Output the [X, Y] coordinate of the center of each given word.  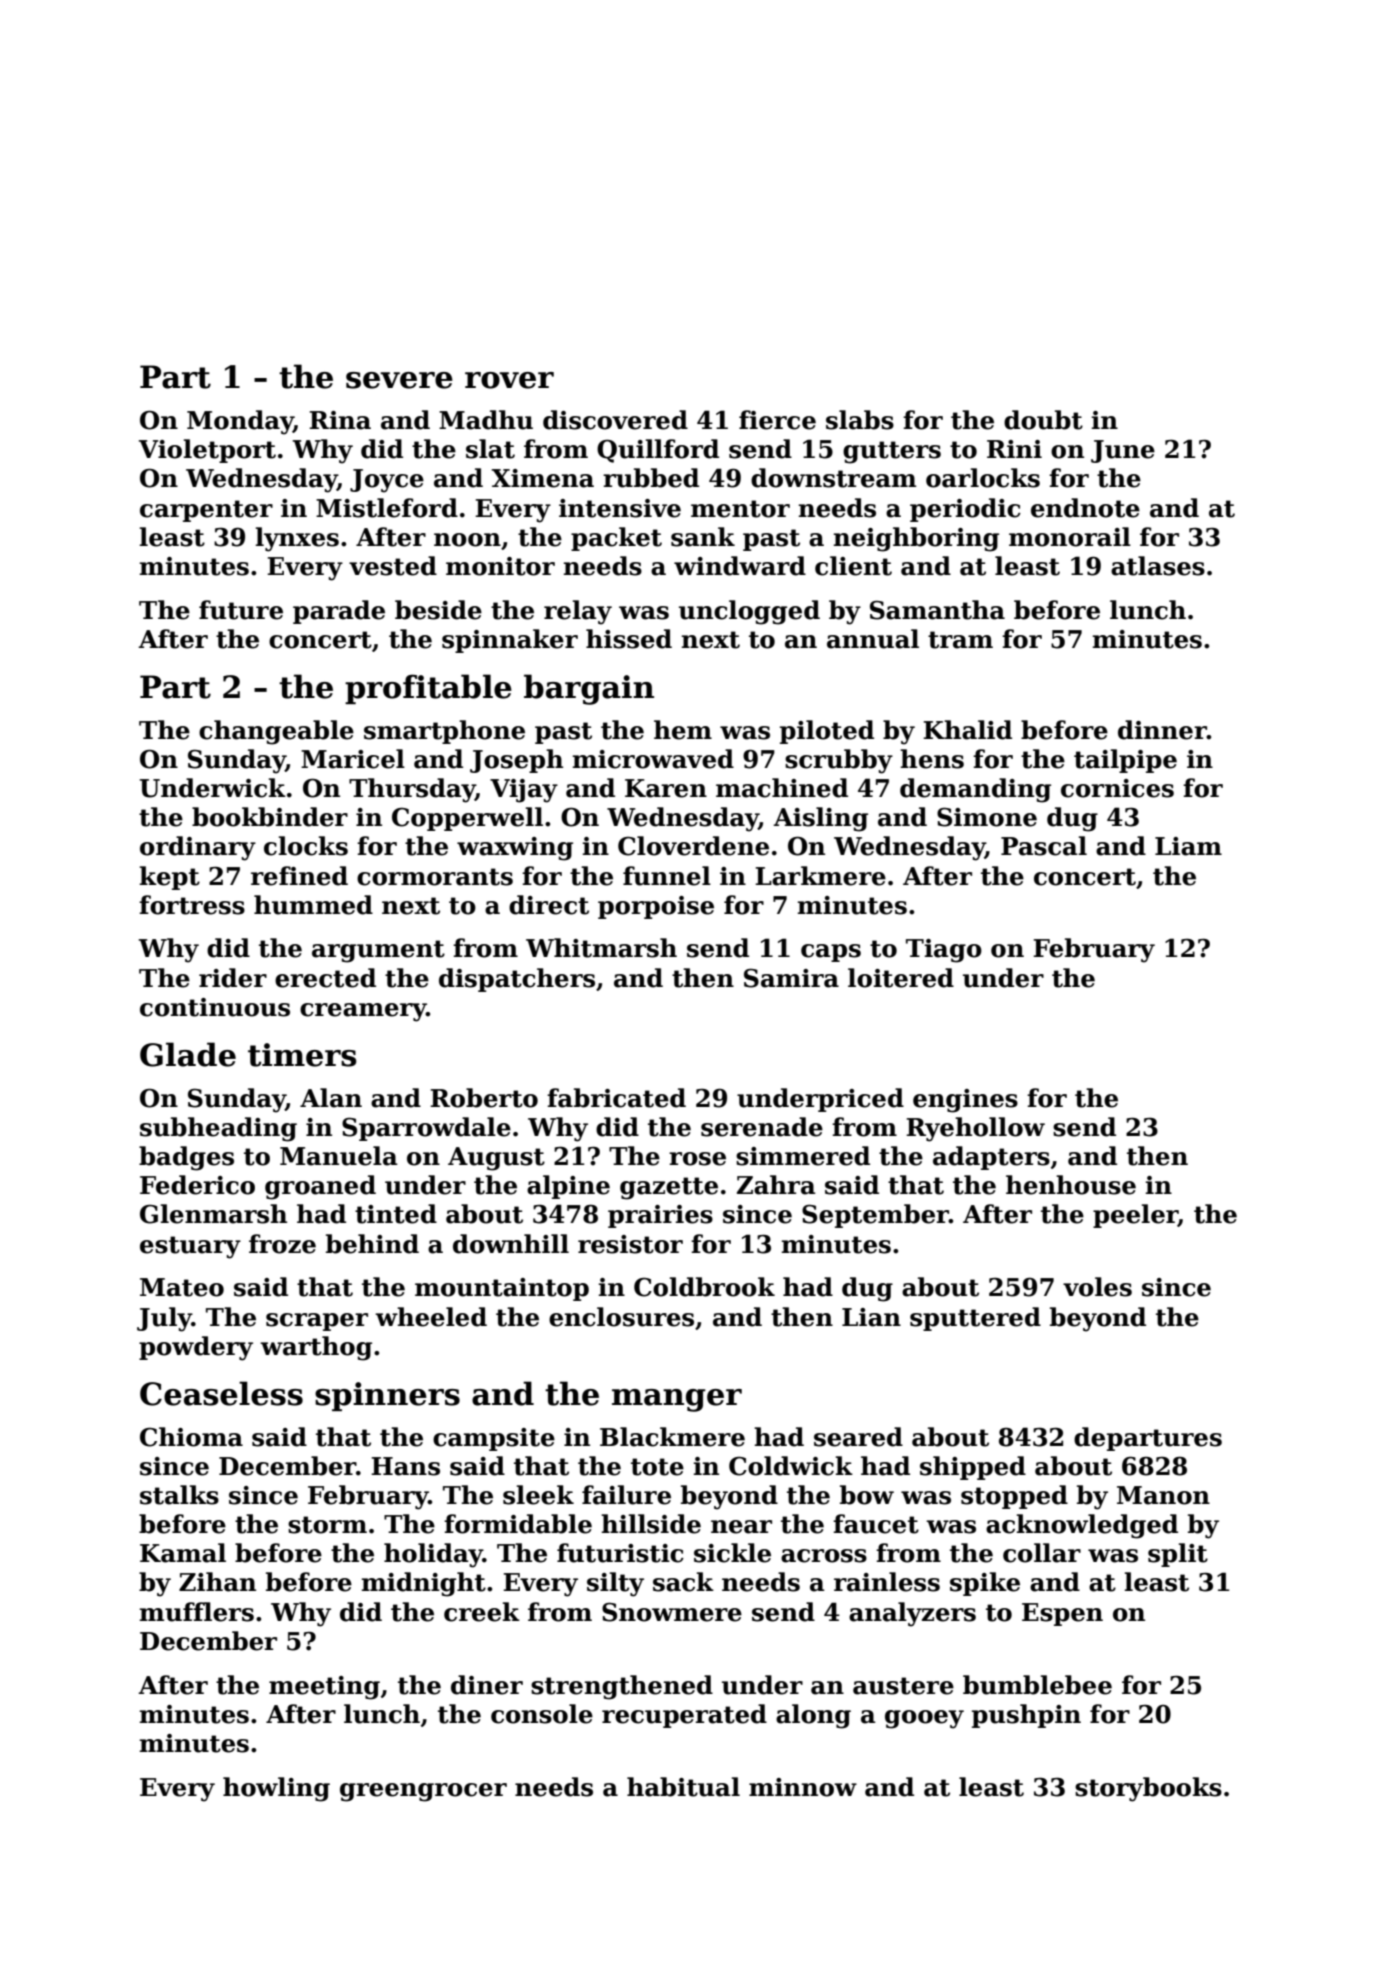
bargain [589, 689]
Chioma [191, 1437]
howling [276, 1789]
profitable [428, 689]
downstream [834, 478]
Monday [240, 422]
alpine [568, 1187]
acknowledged [1082, 1526]
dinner [1162, 730]
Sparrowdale [426, 1129]
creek [482, 1612]
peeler [1135, 1216]
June [1123, 451]
